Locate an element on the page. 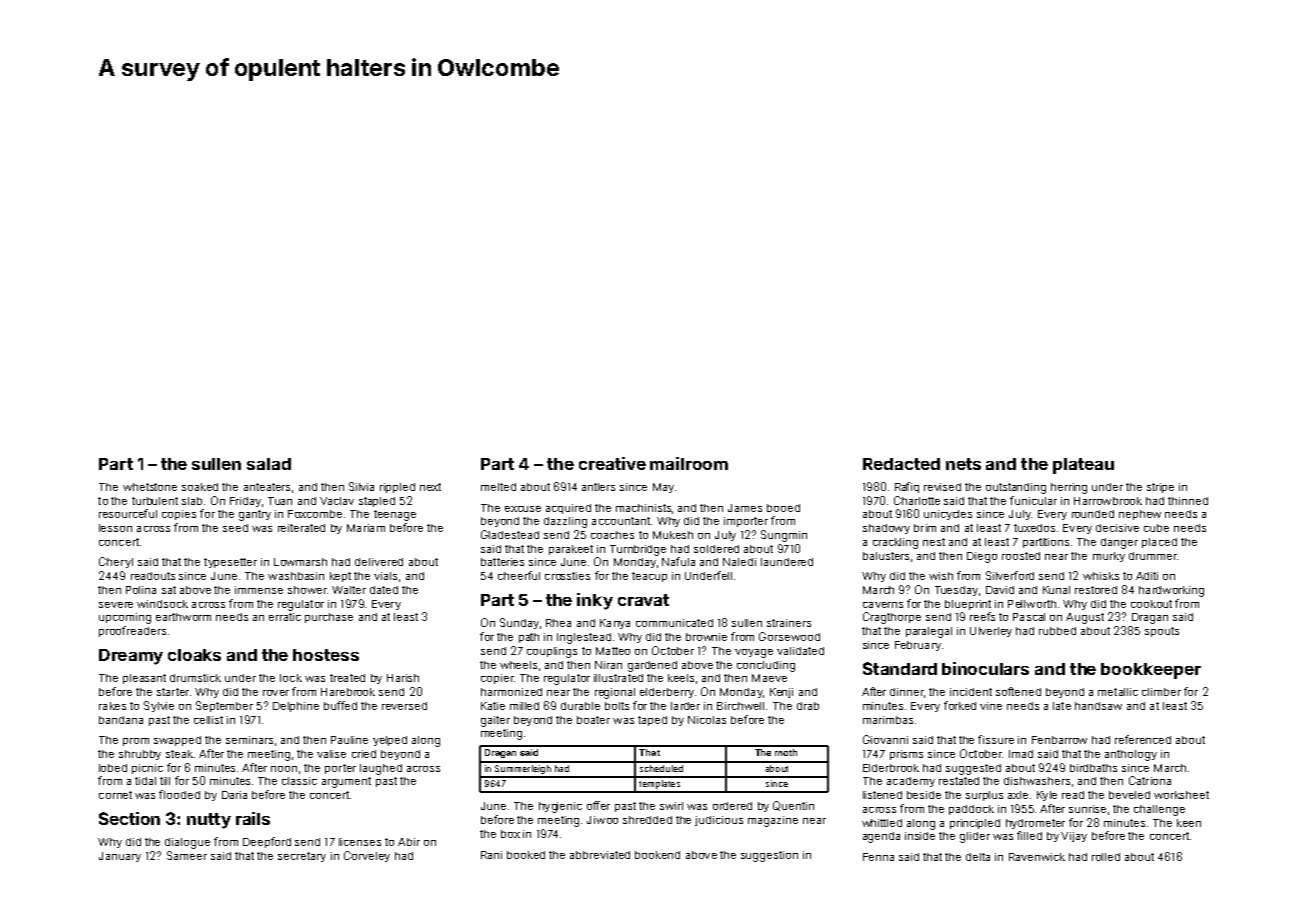 Image resolution: width=1308 pixels, height=924 pixels. Sameer is located at coordinates (187, 855).
